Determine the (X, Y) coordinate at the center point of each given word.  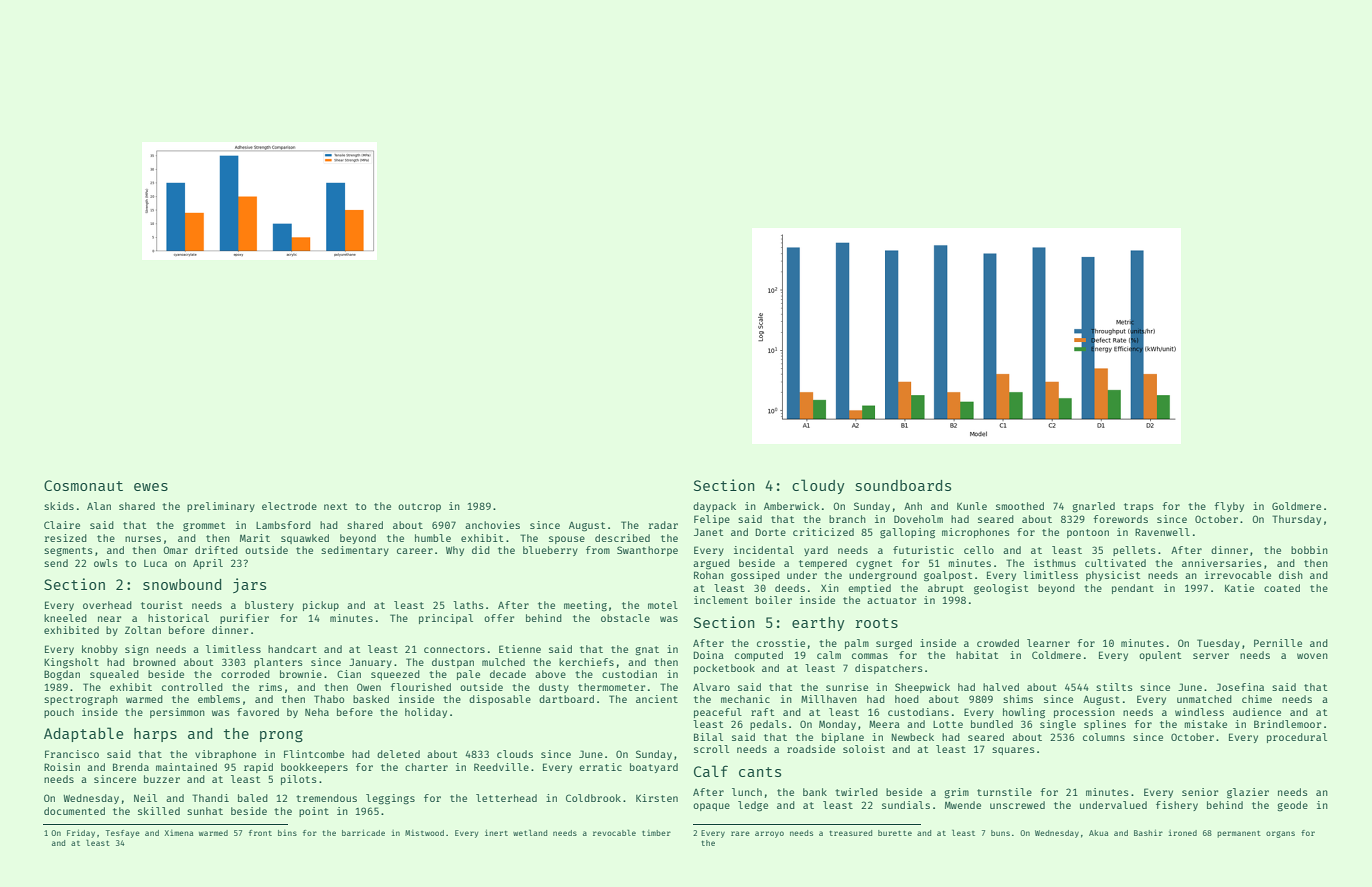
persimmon (177, 713)
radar (663, 525)
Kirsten (657, 798)
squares (1013, 751)
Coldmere (1056, 655)
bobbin (1309, 550)
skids (59, 506)
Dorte (771, 532)
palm (857, 644)
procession (1084, 713)
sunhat (205, 811)
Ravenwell (1162, 532)
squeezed (395, 675)
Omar (175, 550)
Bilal (708, 737)
